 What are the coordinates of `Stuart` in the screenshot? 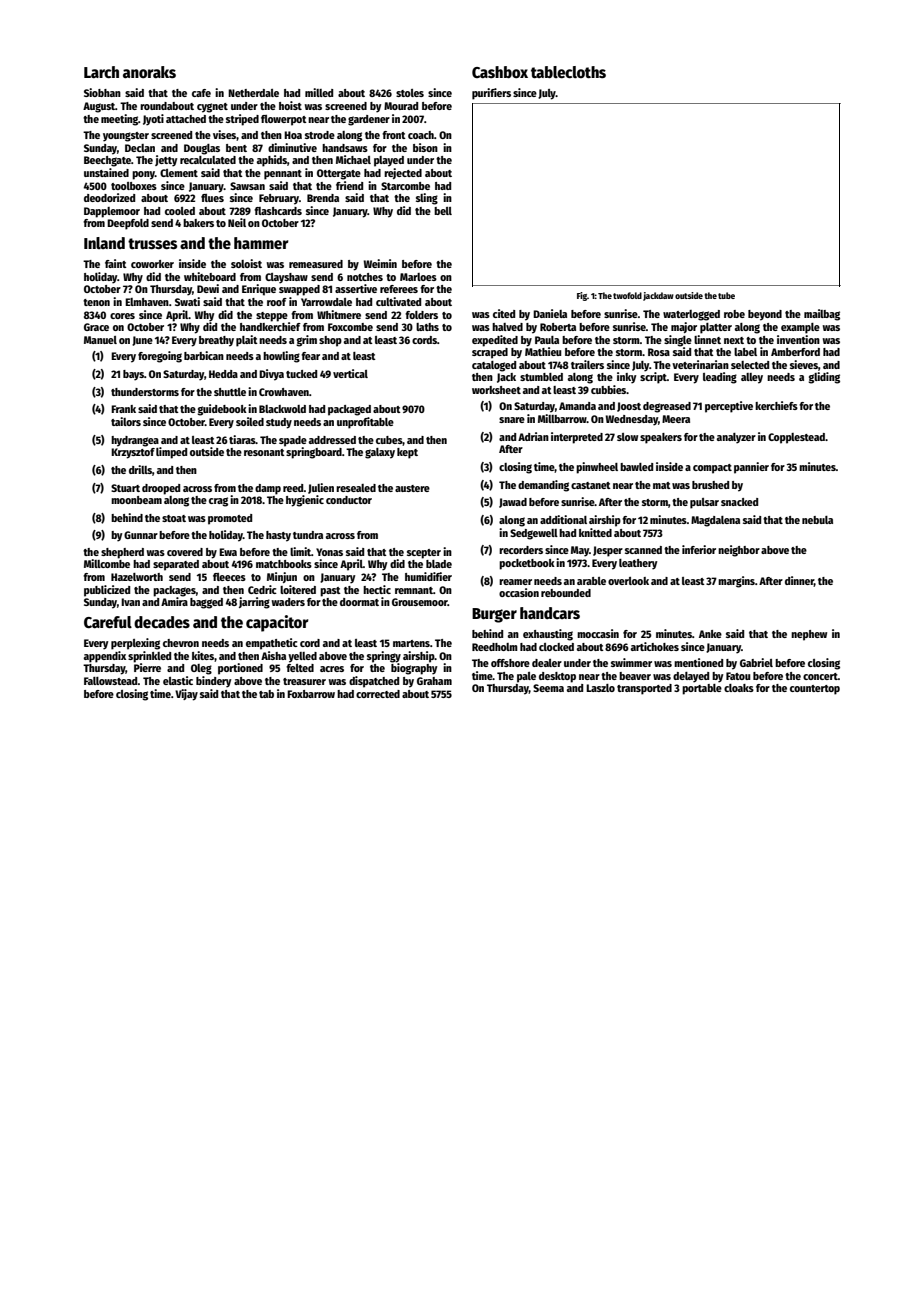 It's located at (125, 488).
